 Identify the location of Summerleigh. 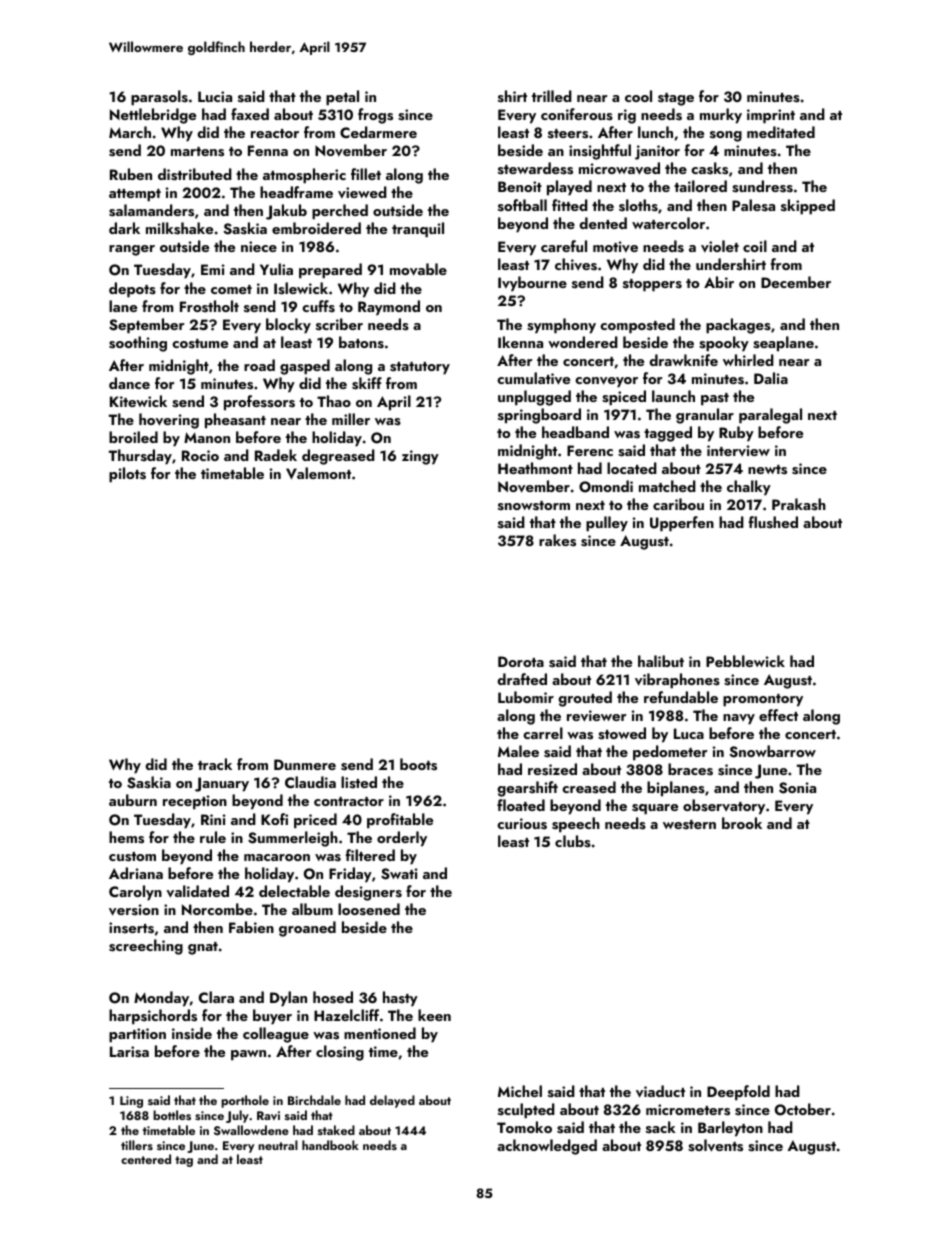
(293, 839).
